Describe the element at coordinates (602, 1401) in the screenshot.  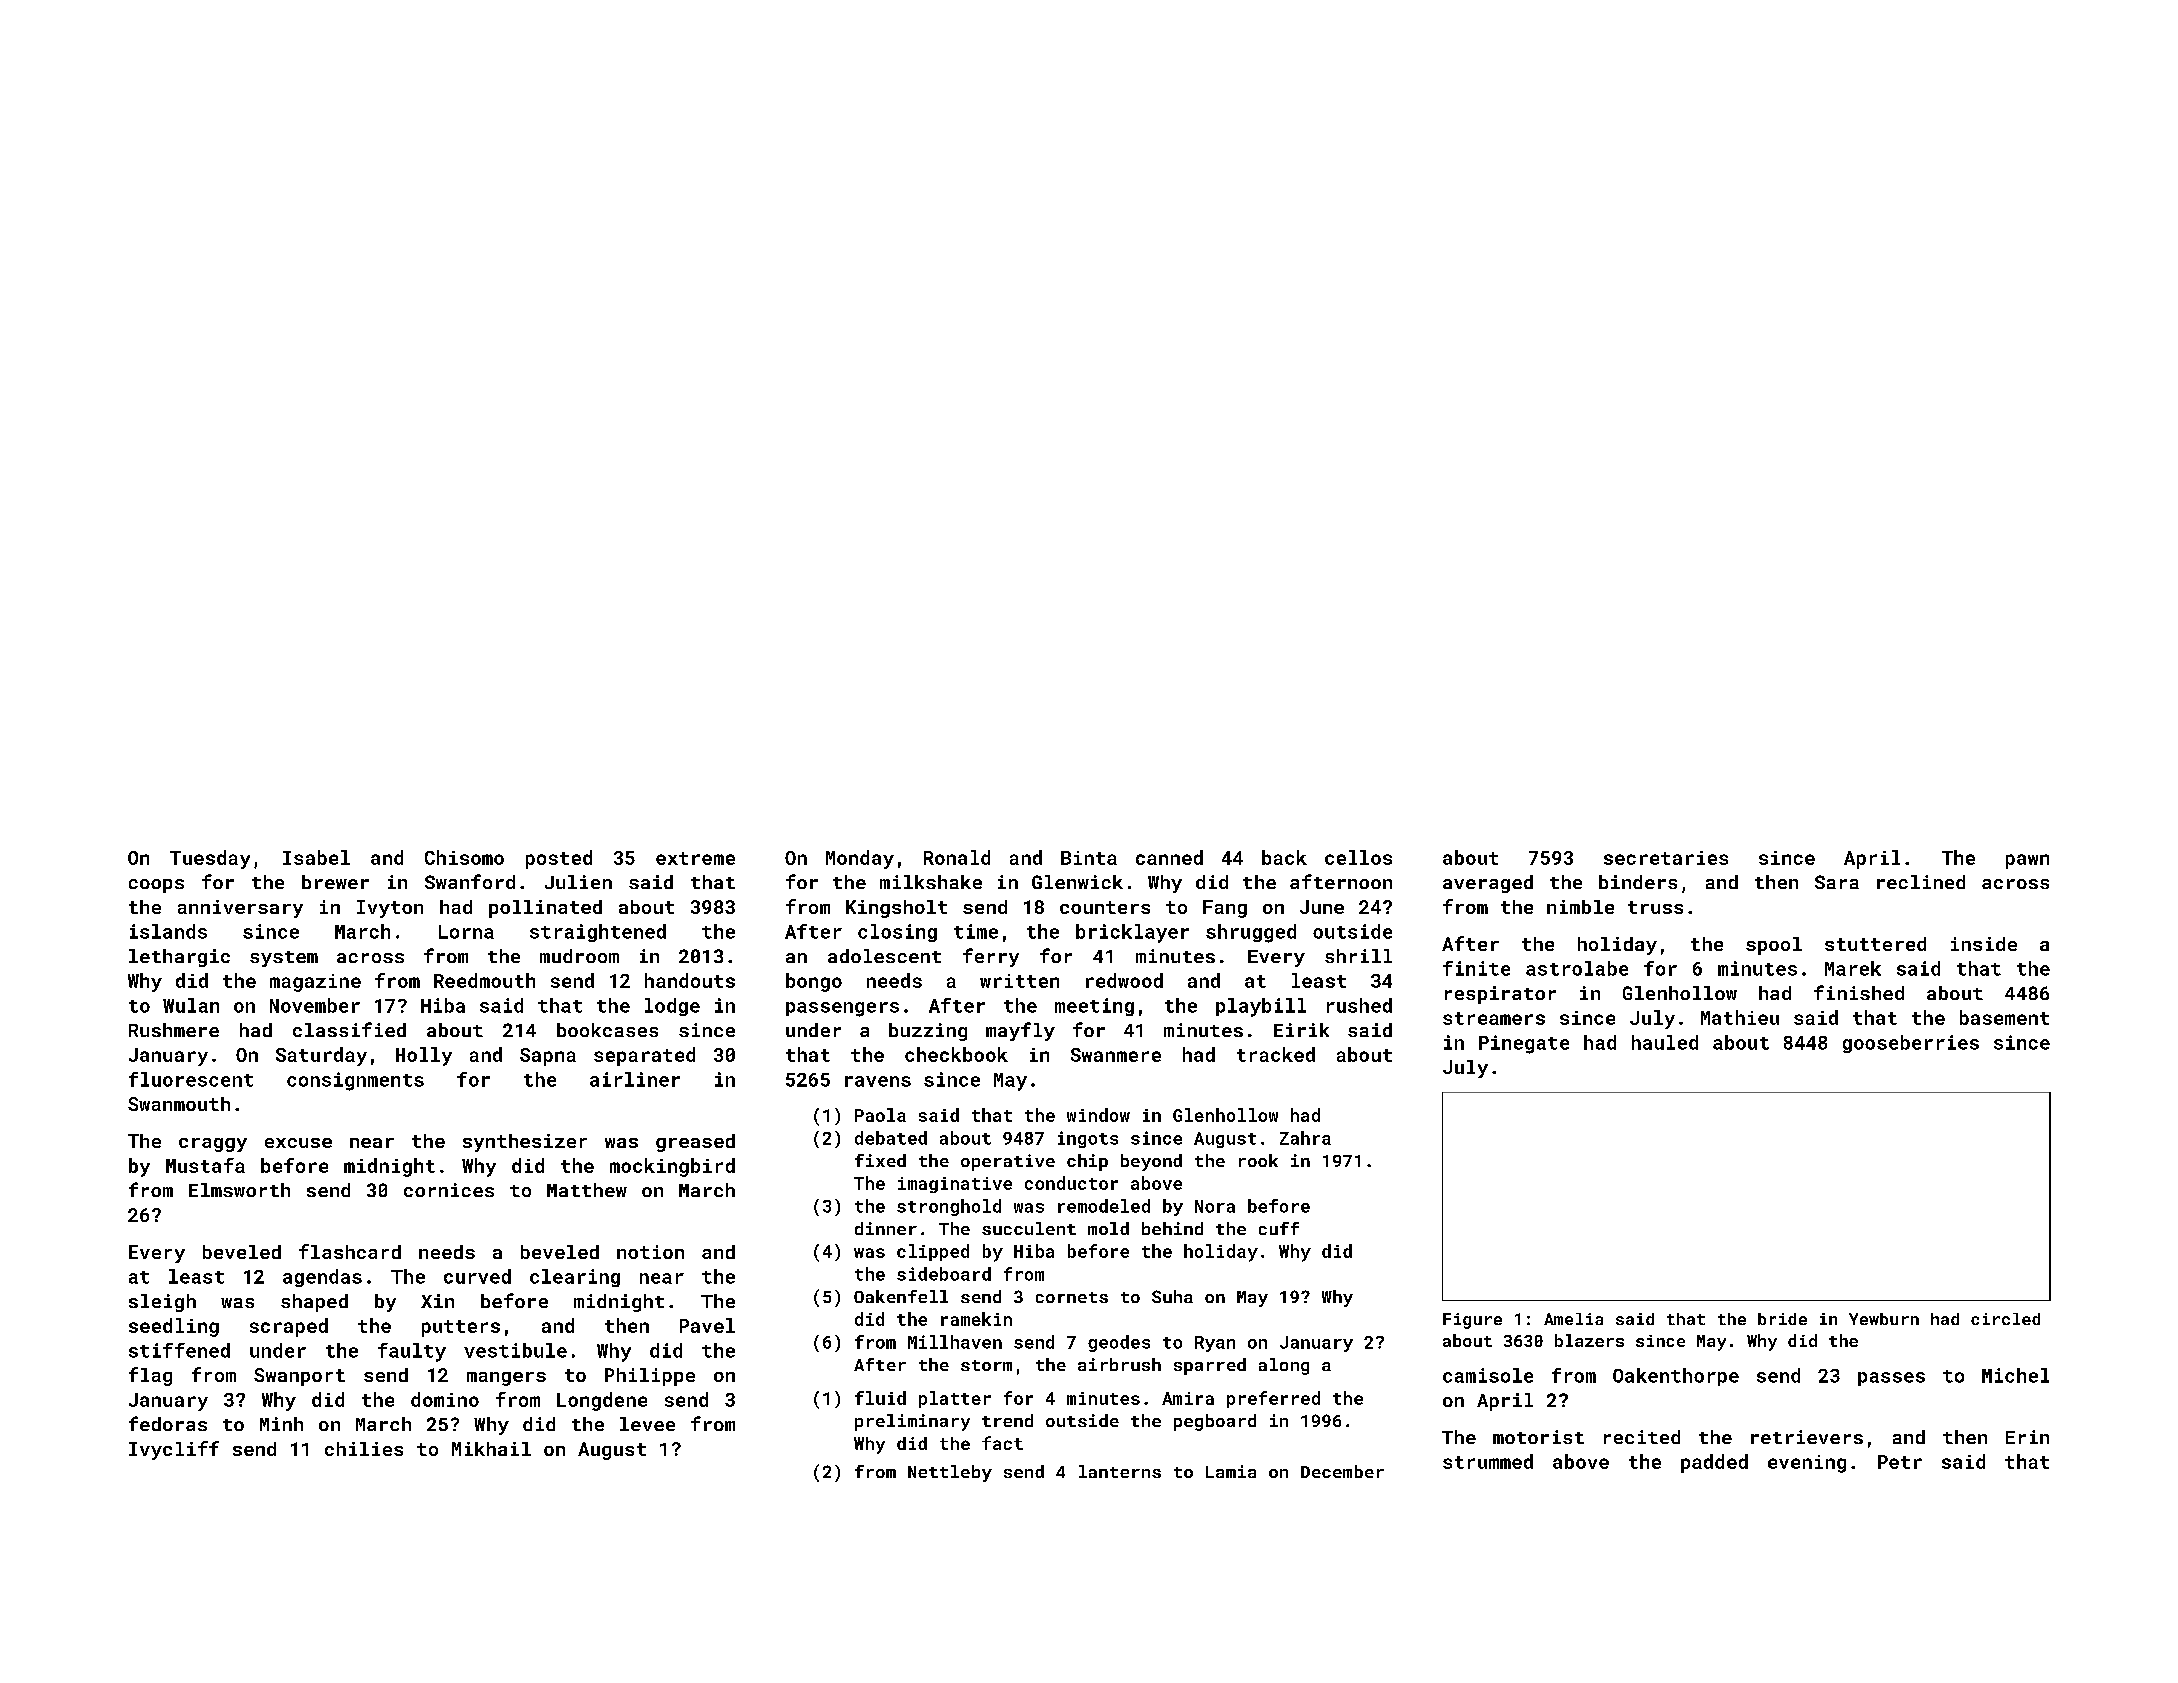
I see `Longdene` at that location.
